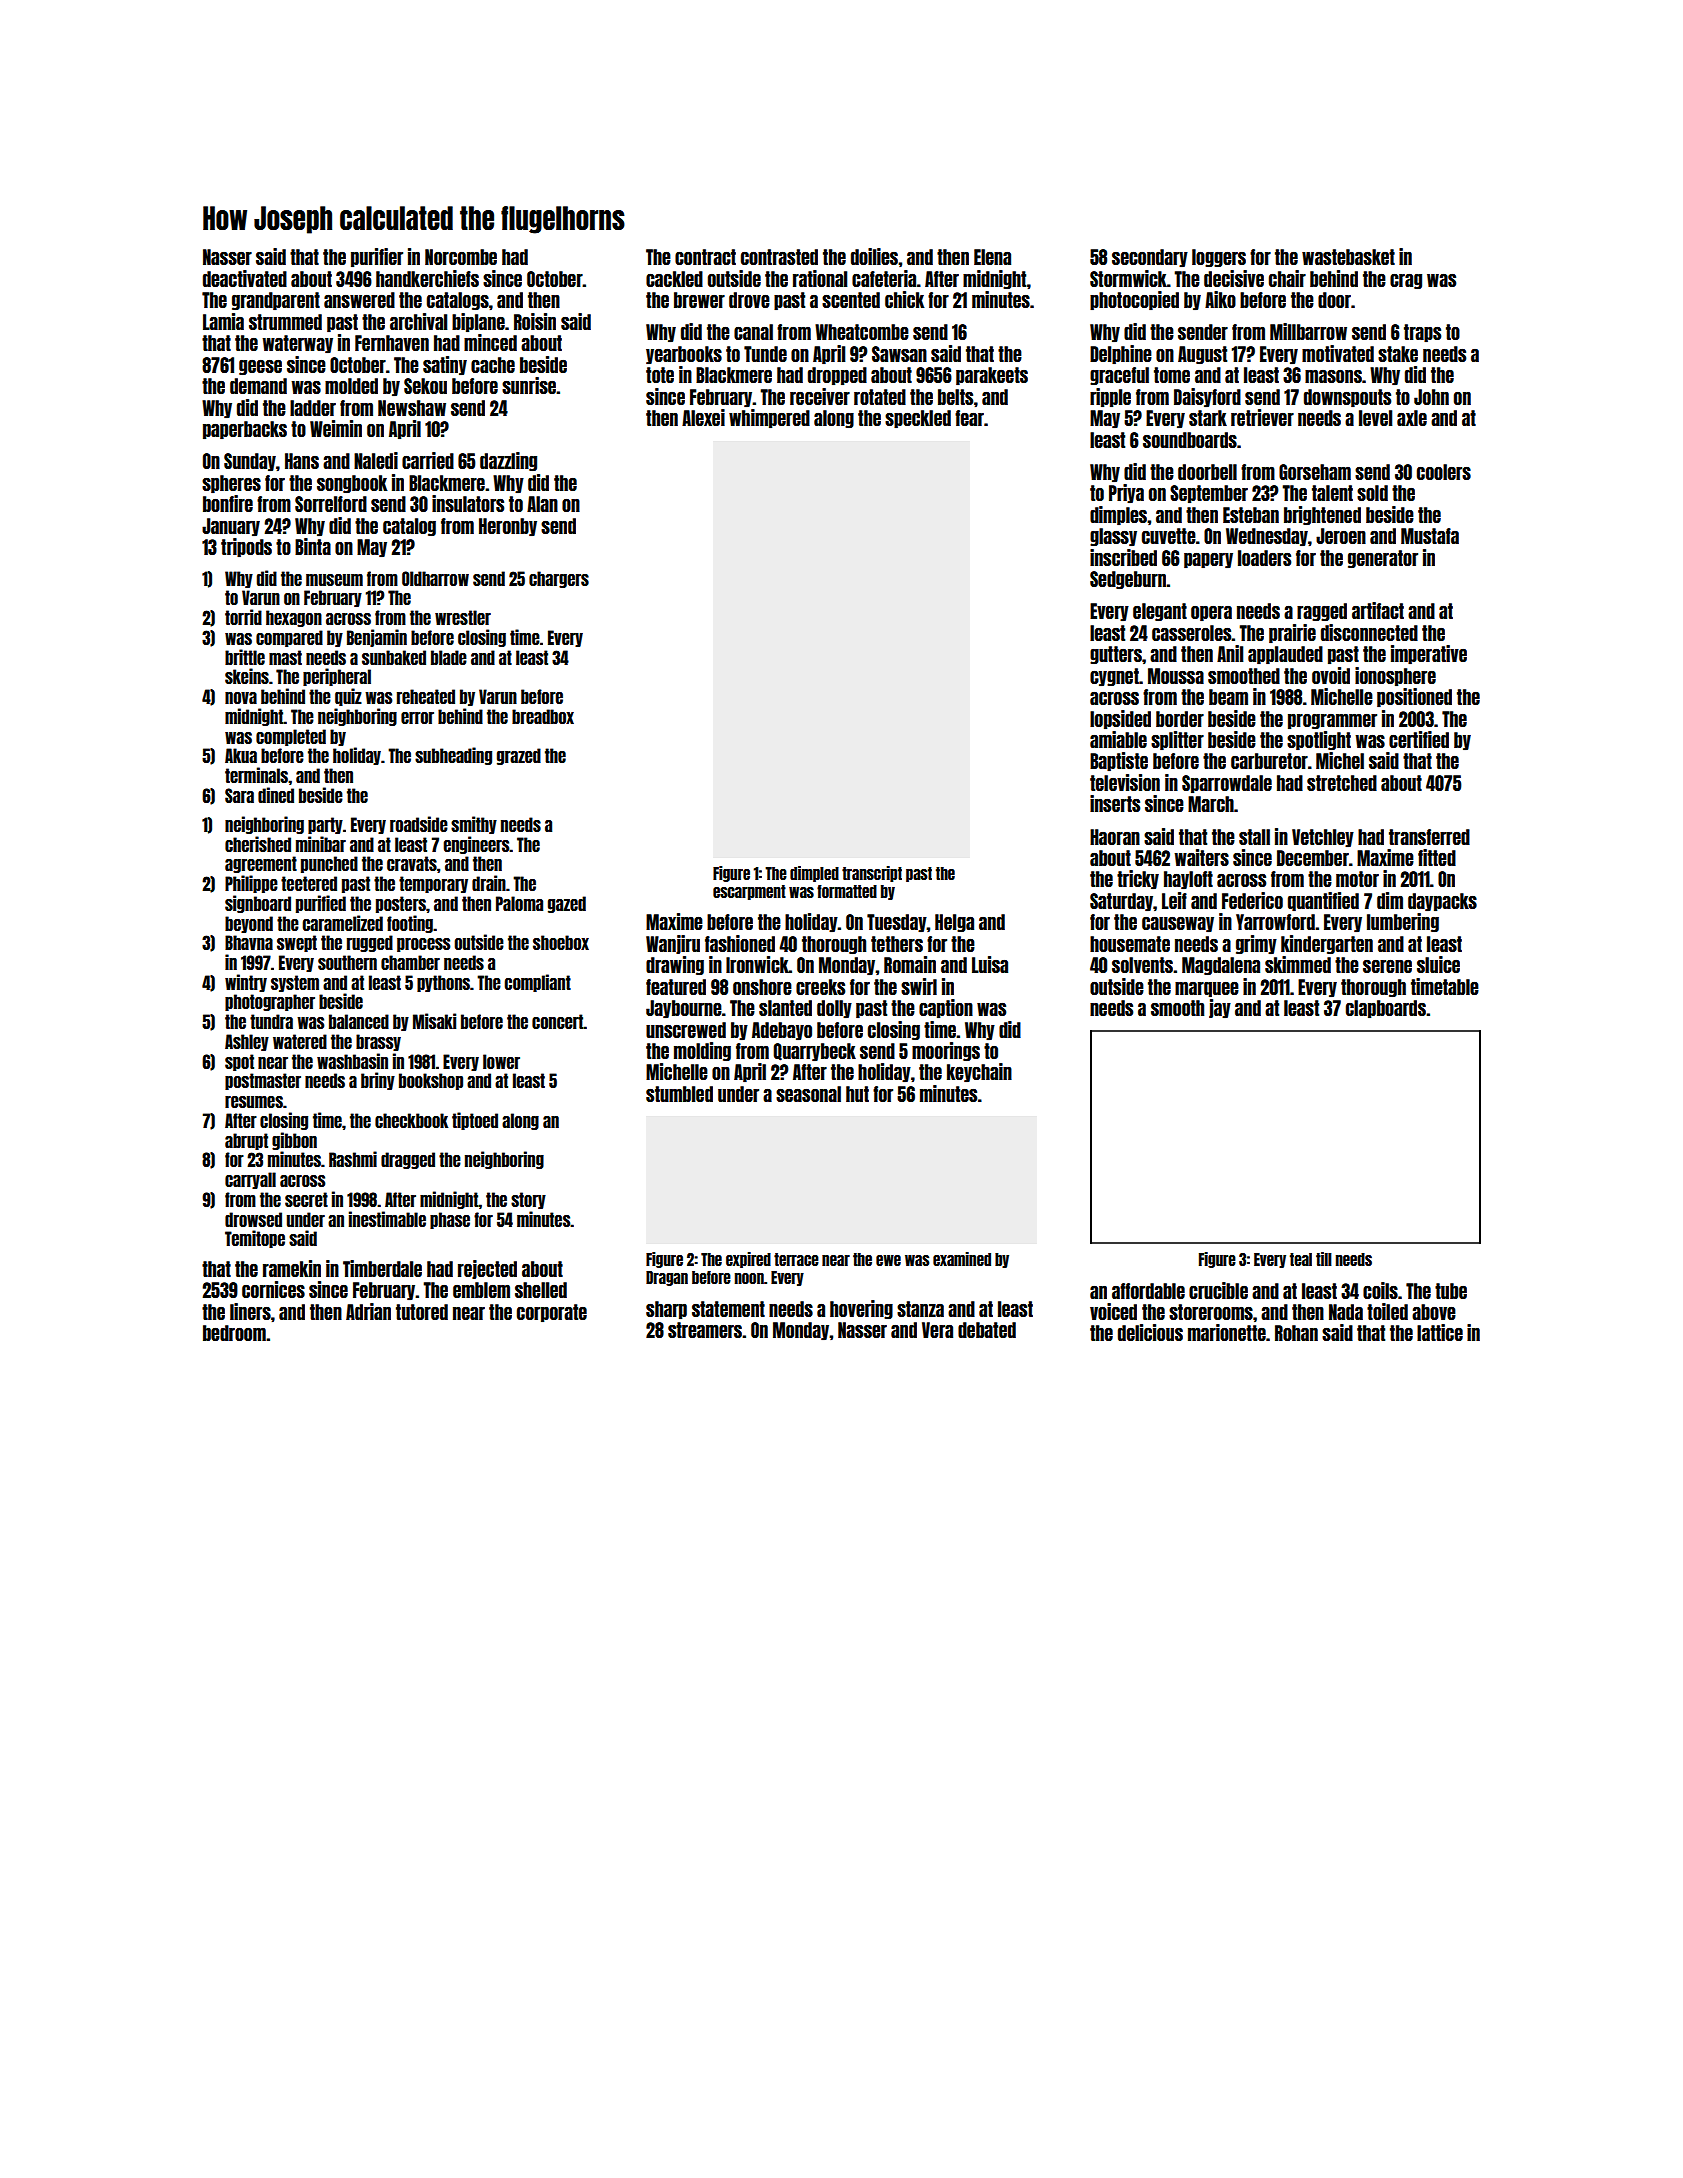 The height and width of the image is (2178, 1683). I want to click on streamers, so click(705, 1330).
